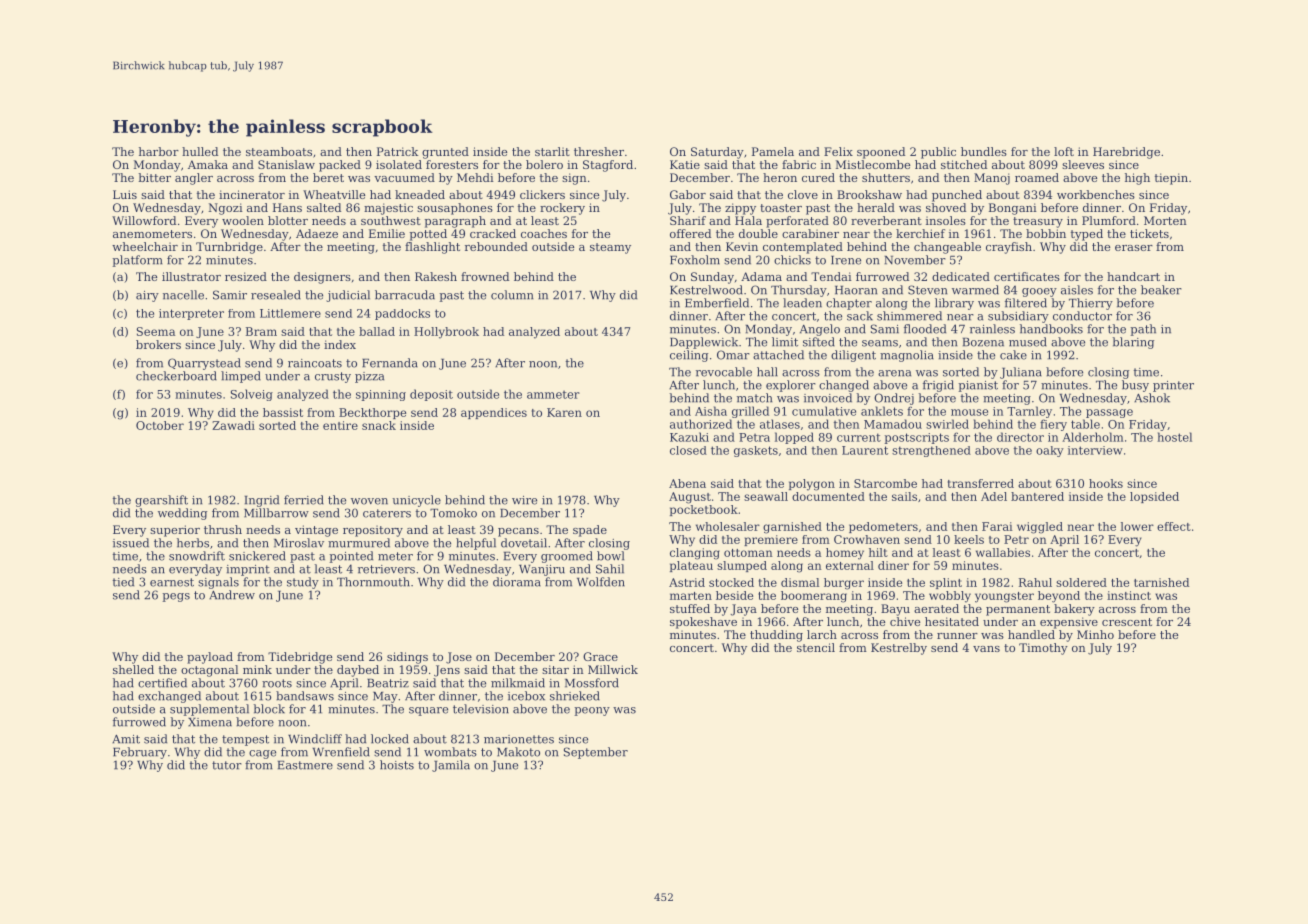  Describe the element at coordinates (159, 151) in the screenshot. I see `harbor` at that location.
